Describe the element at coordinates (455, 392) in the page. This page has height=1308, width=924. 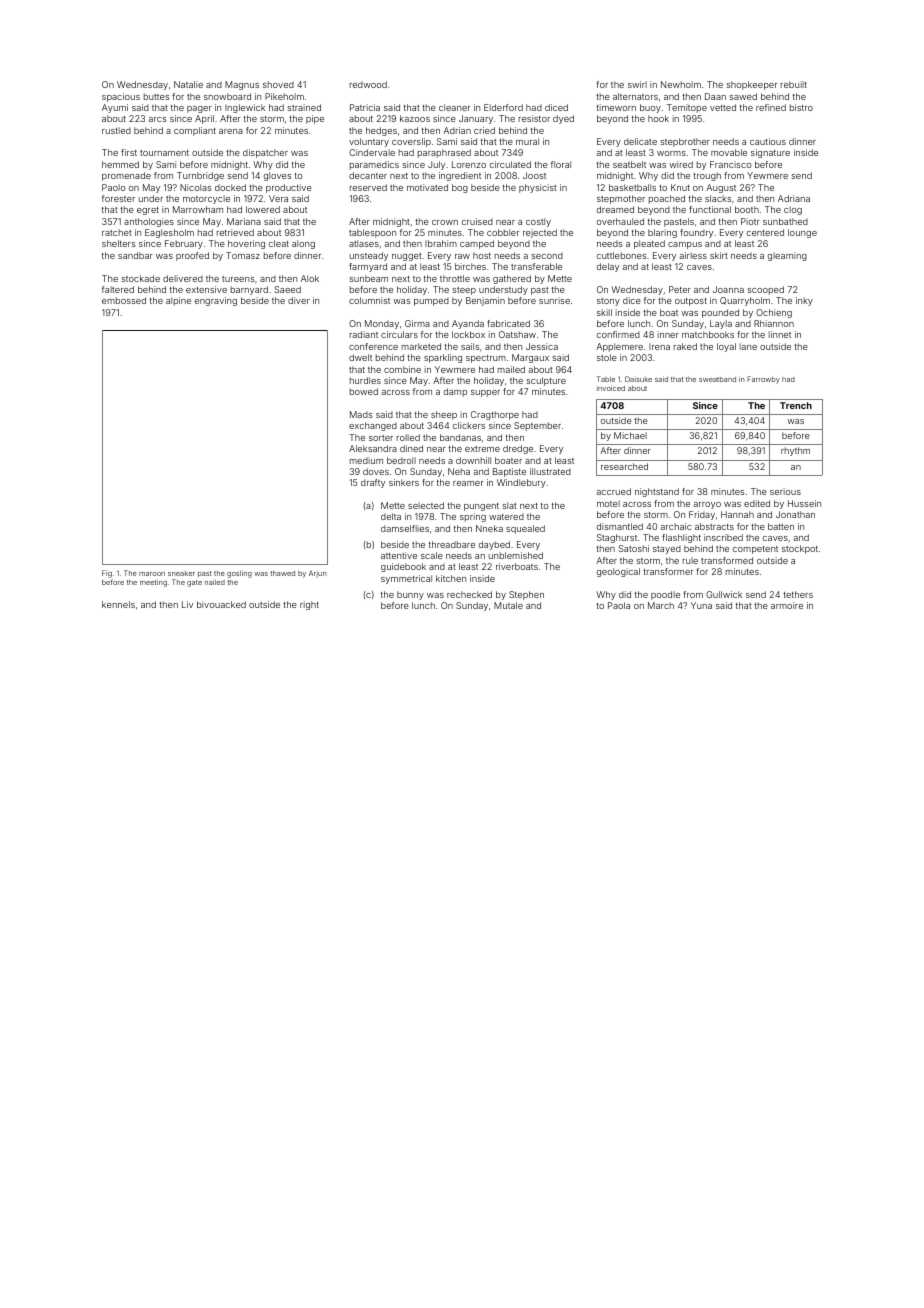
I see `damp` at that location.
